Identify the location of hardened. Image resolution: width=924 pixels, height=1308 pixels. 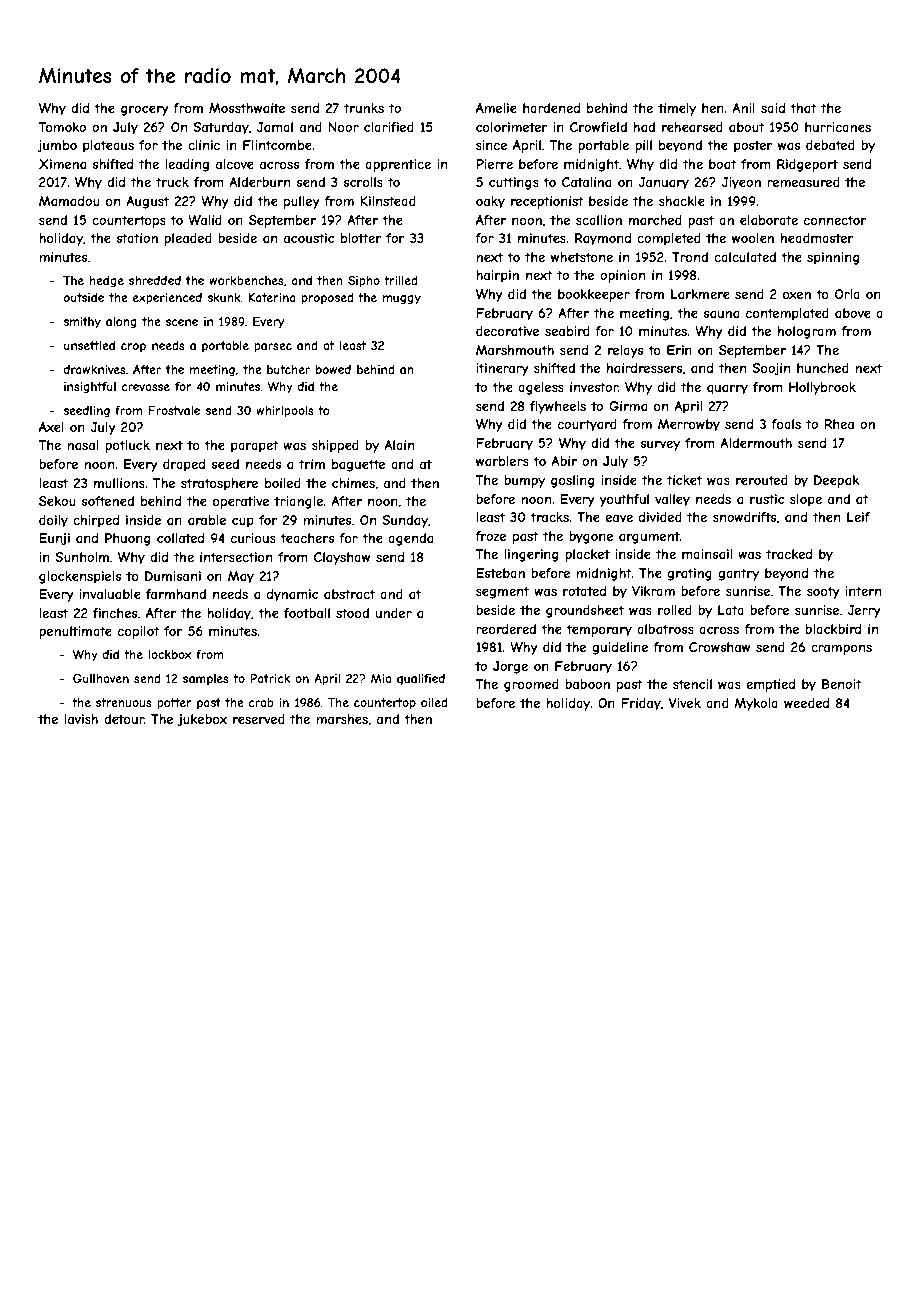
(551, 108).
